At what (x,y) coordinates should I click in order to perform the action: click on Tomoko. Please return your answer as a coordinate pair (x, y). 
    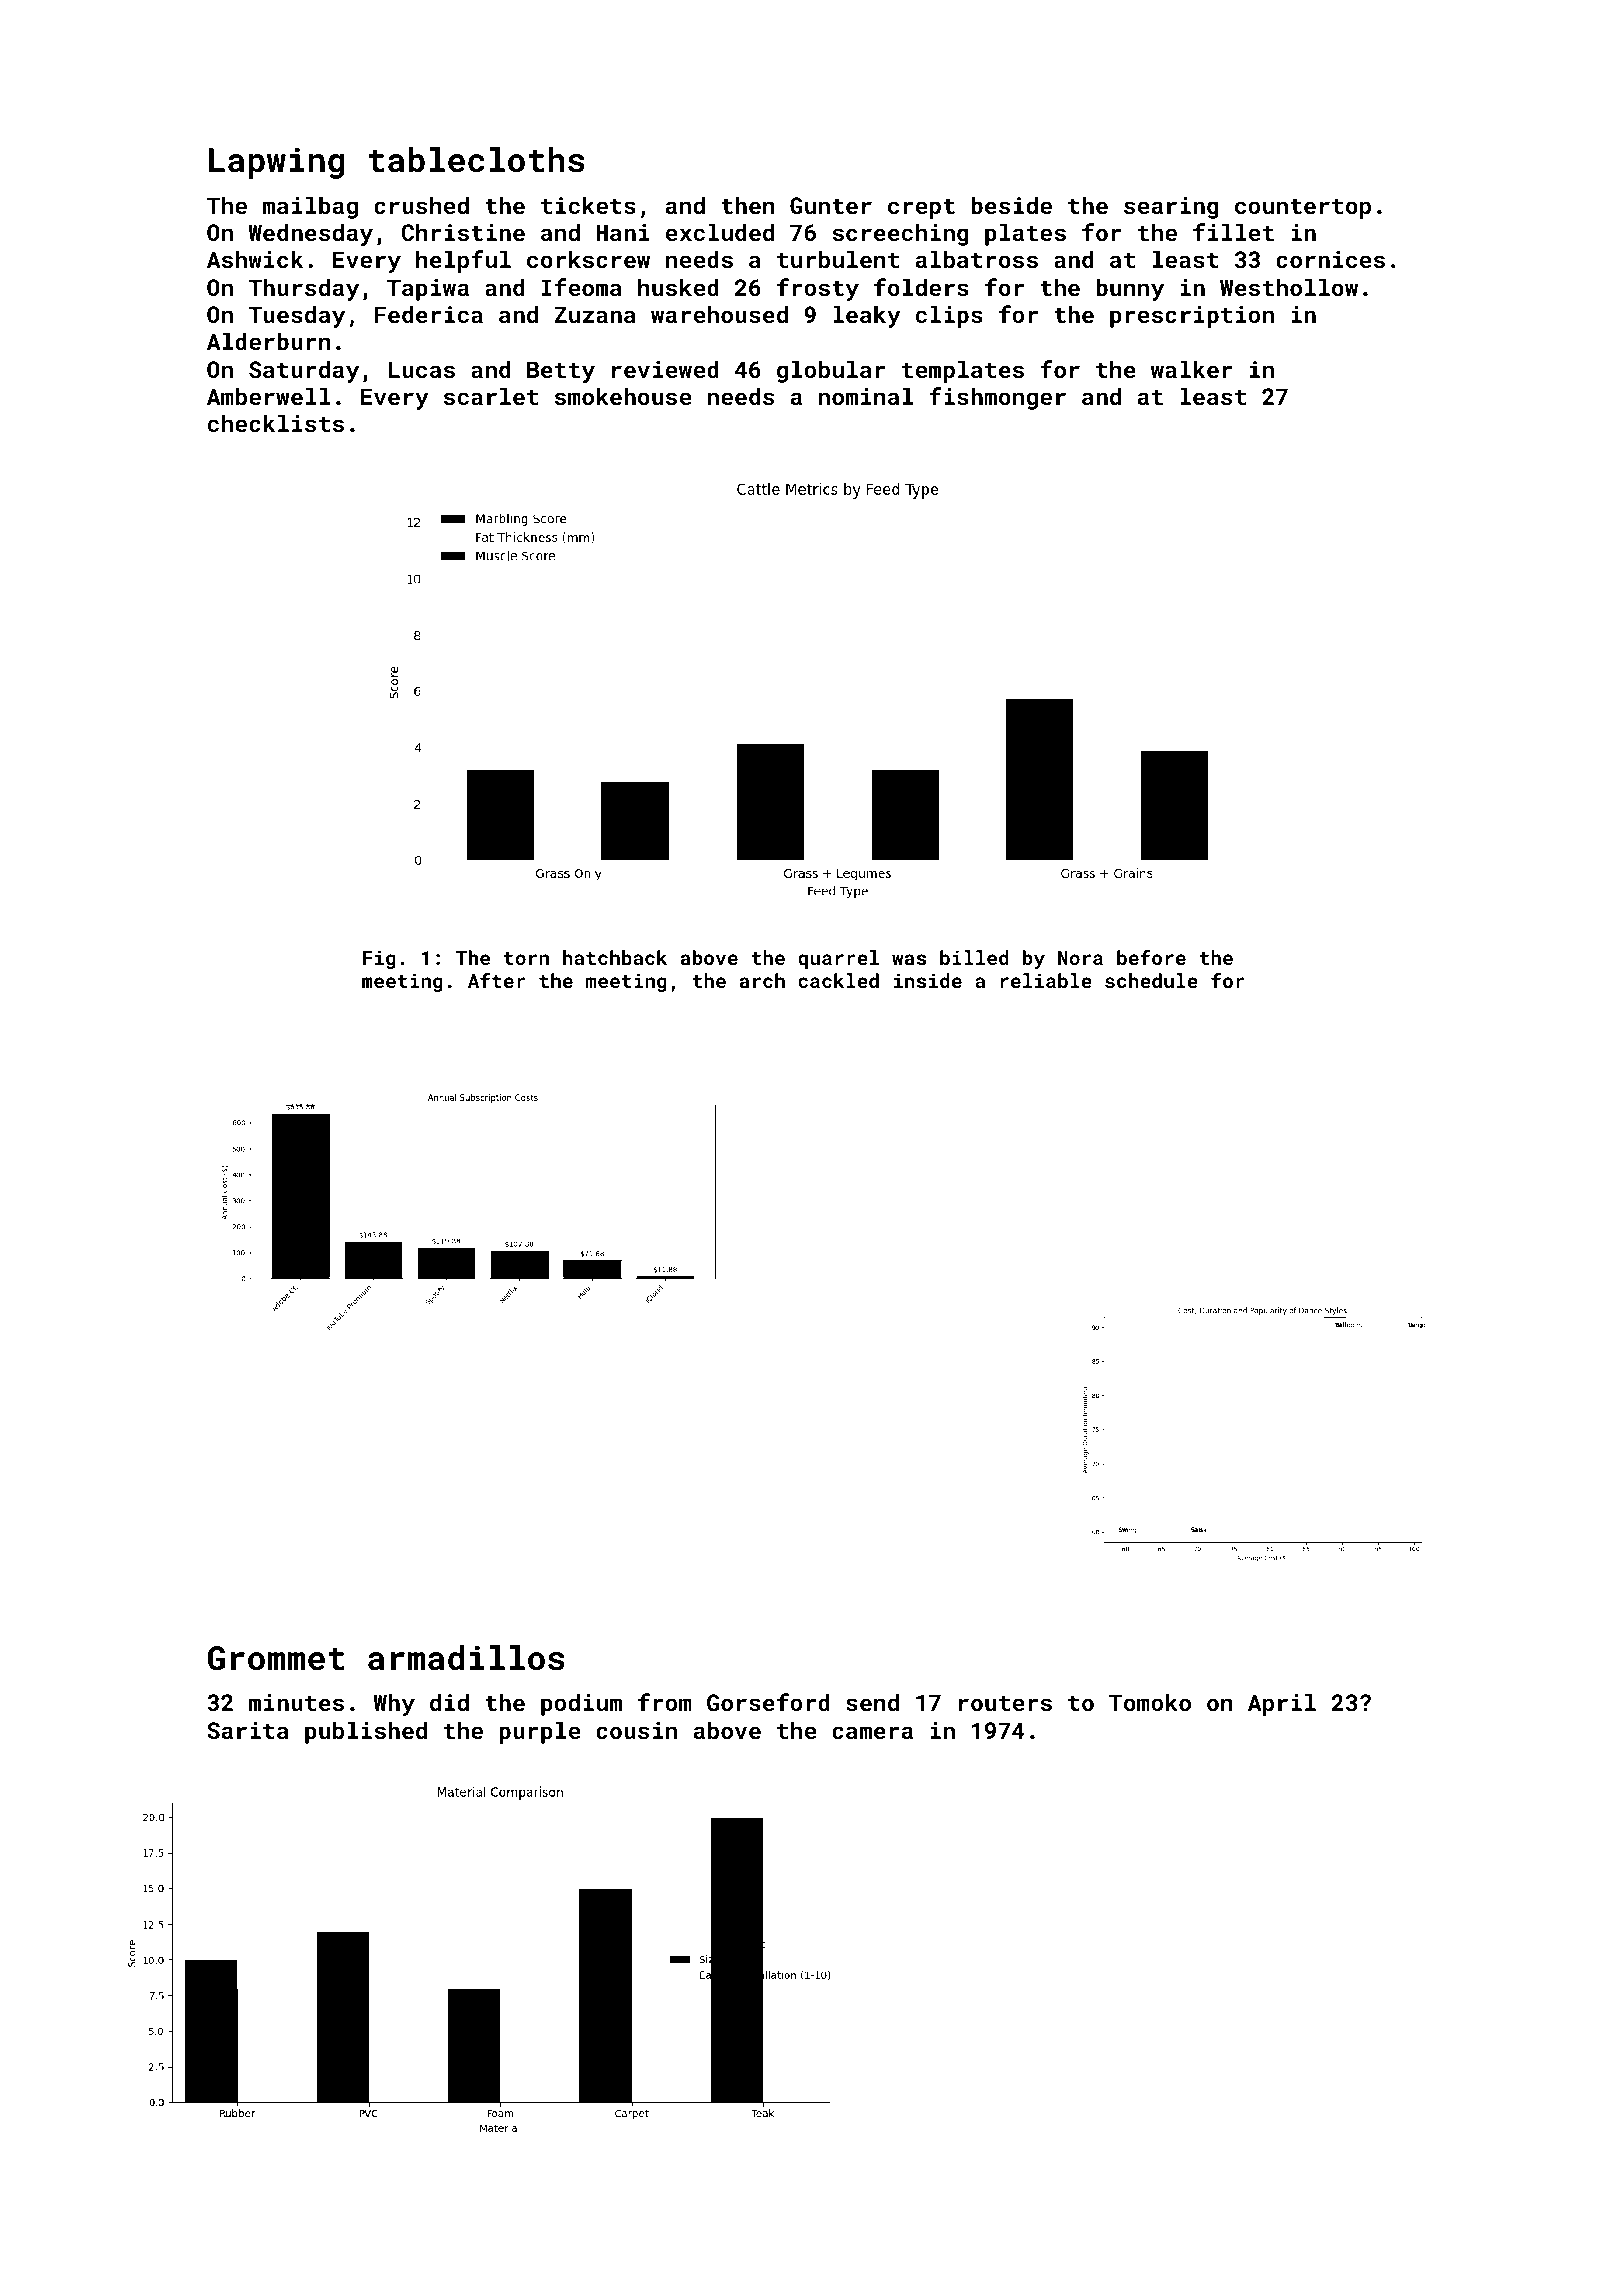
    Looking at the image, I should click on (1150, 1702).
